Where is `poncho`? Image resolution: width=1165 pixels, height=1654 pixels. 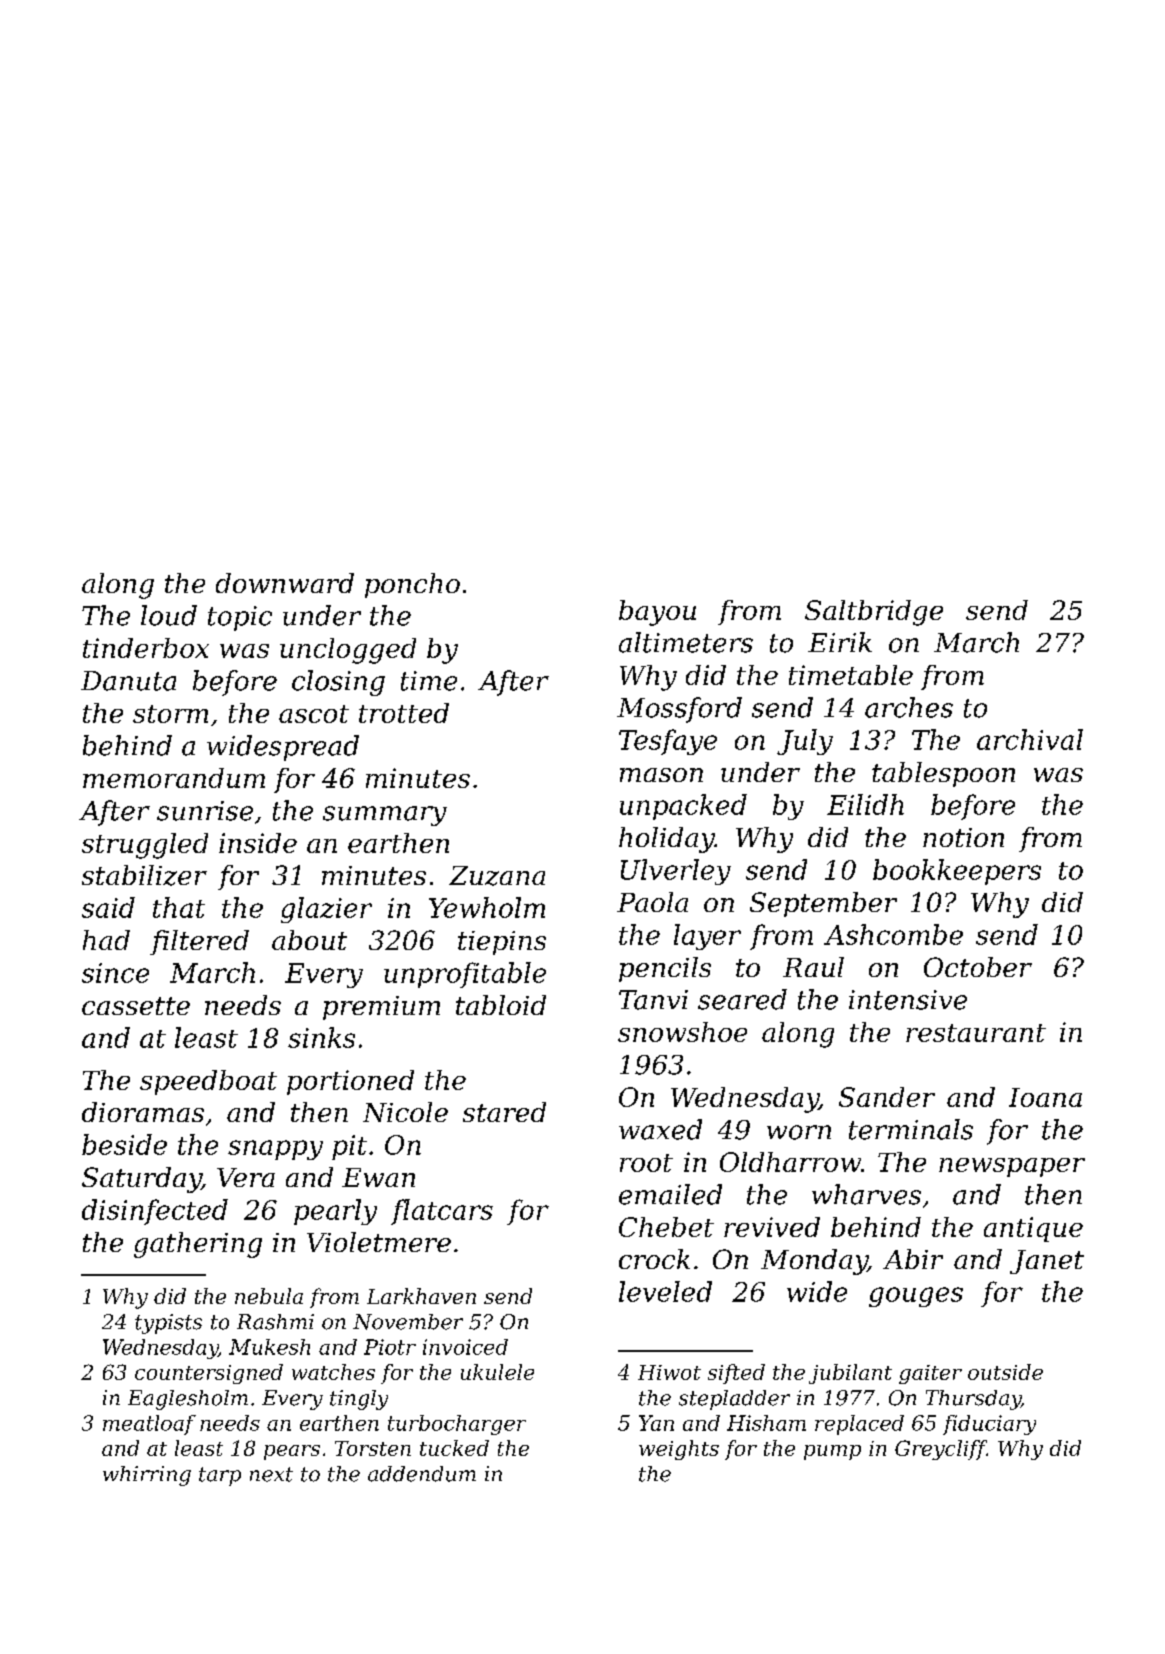
poncho is located at coordinates (412, 585).
